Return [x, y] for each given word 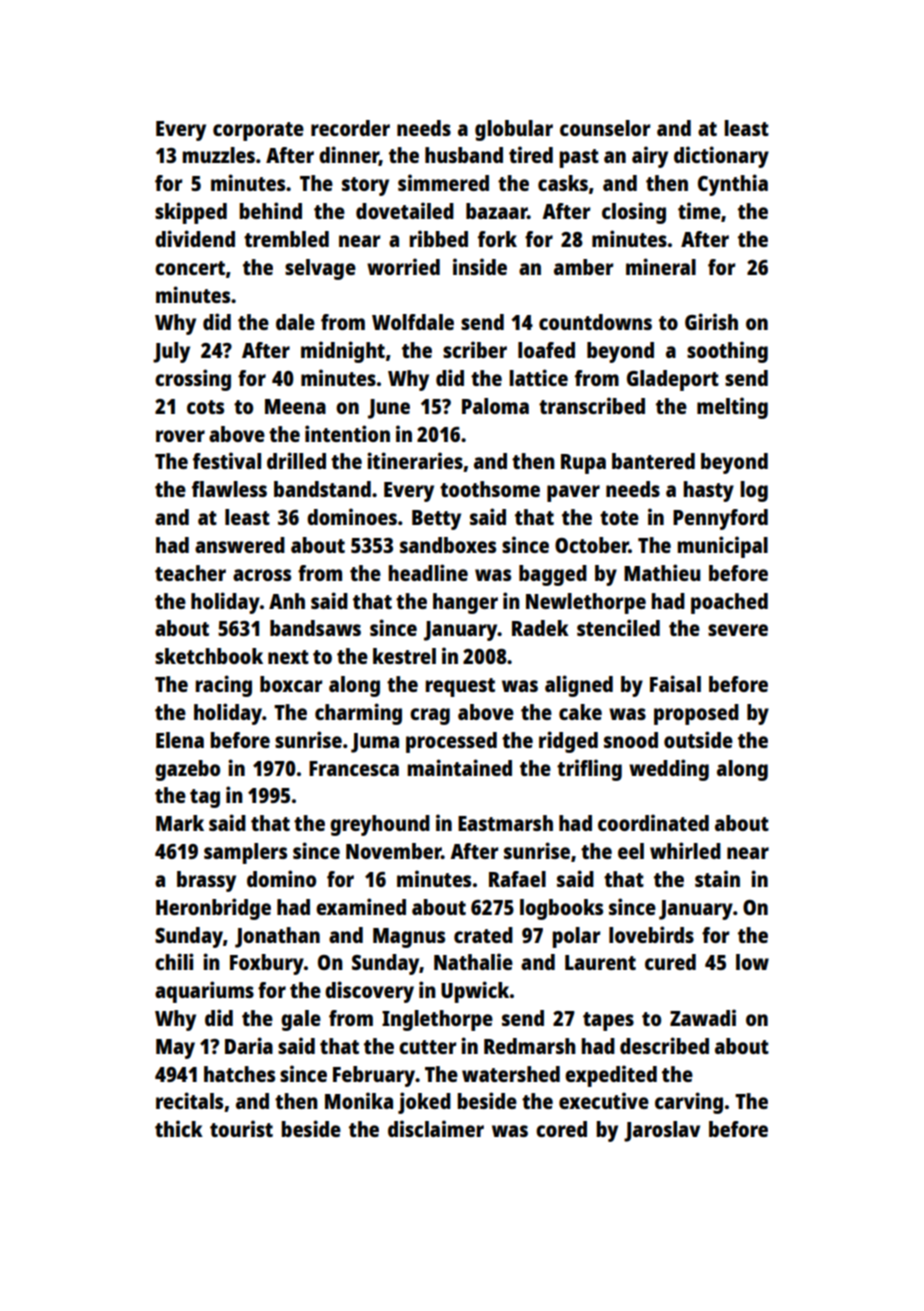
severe [738, 630]
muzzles [218, 155]
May [175, 1049]
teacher [190, 573]
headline [428, 572]
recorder [350, 128]
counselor [605, 128]
